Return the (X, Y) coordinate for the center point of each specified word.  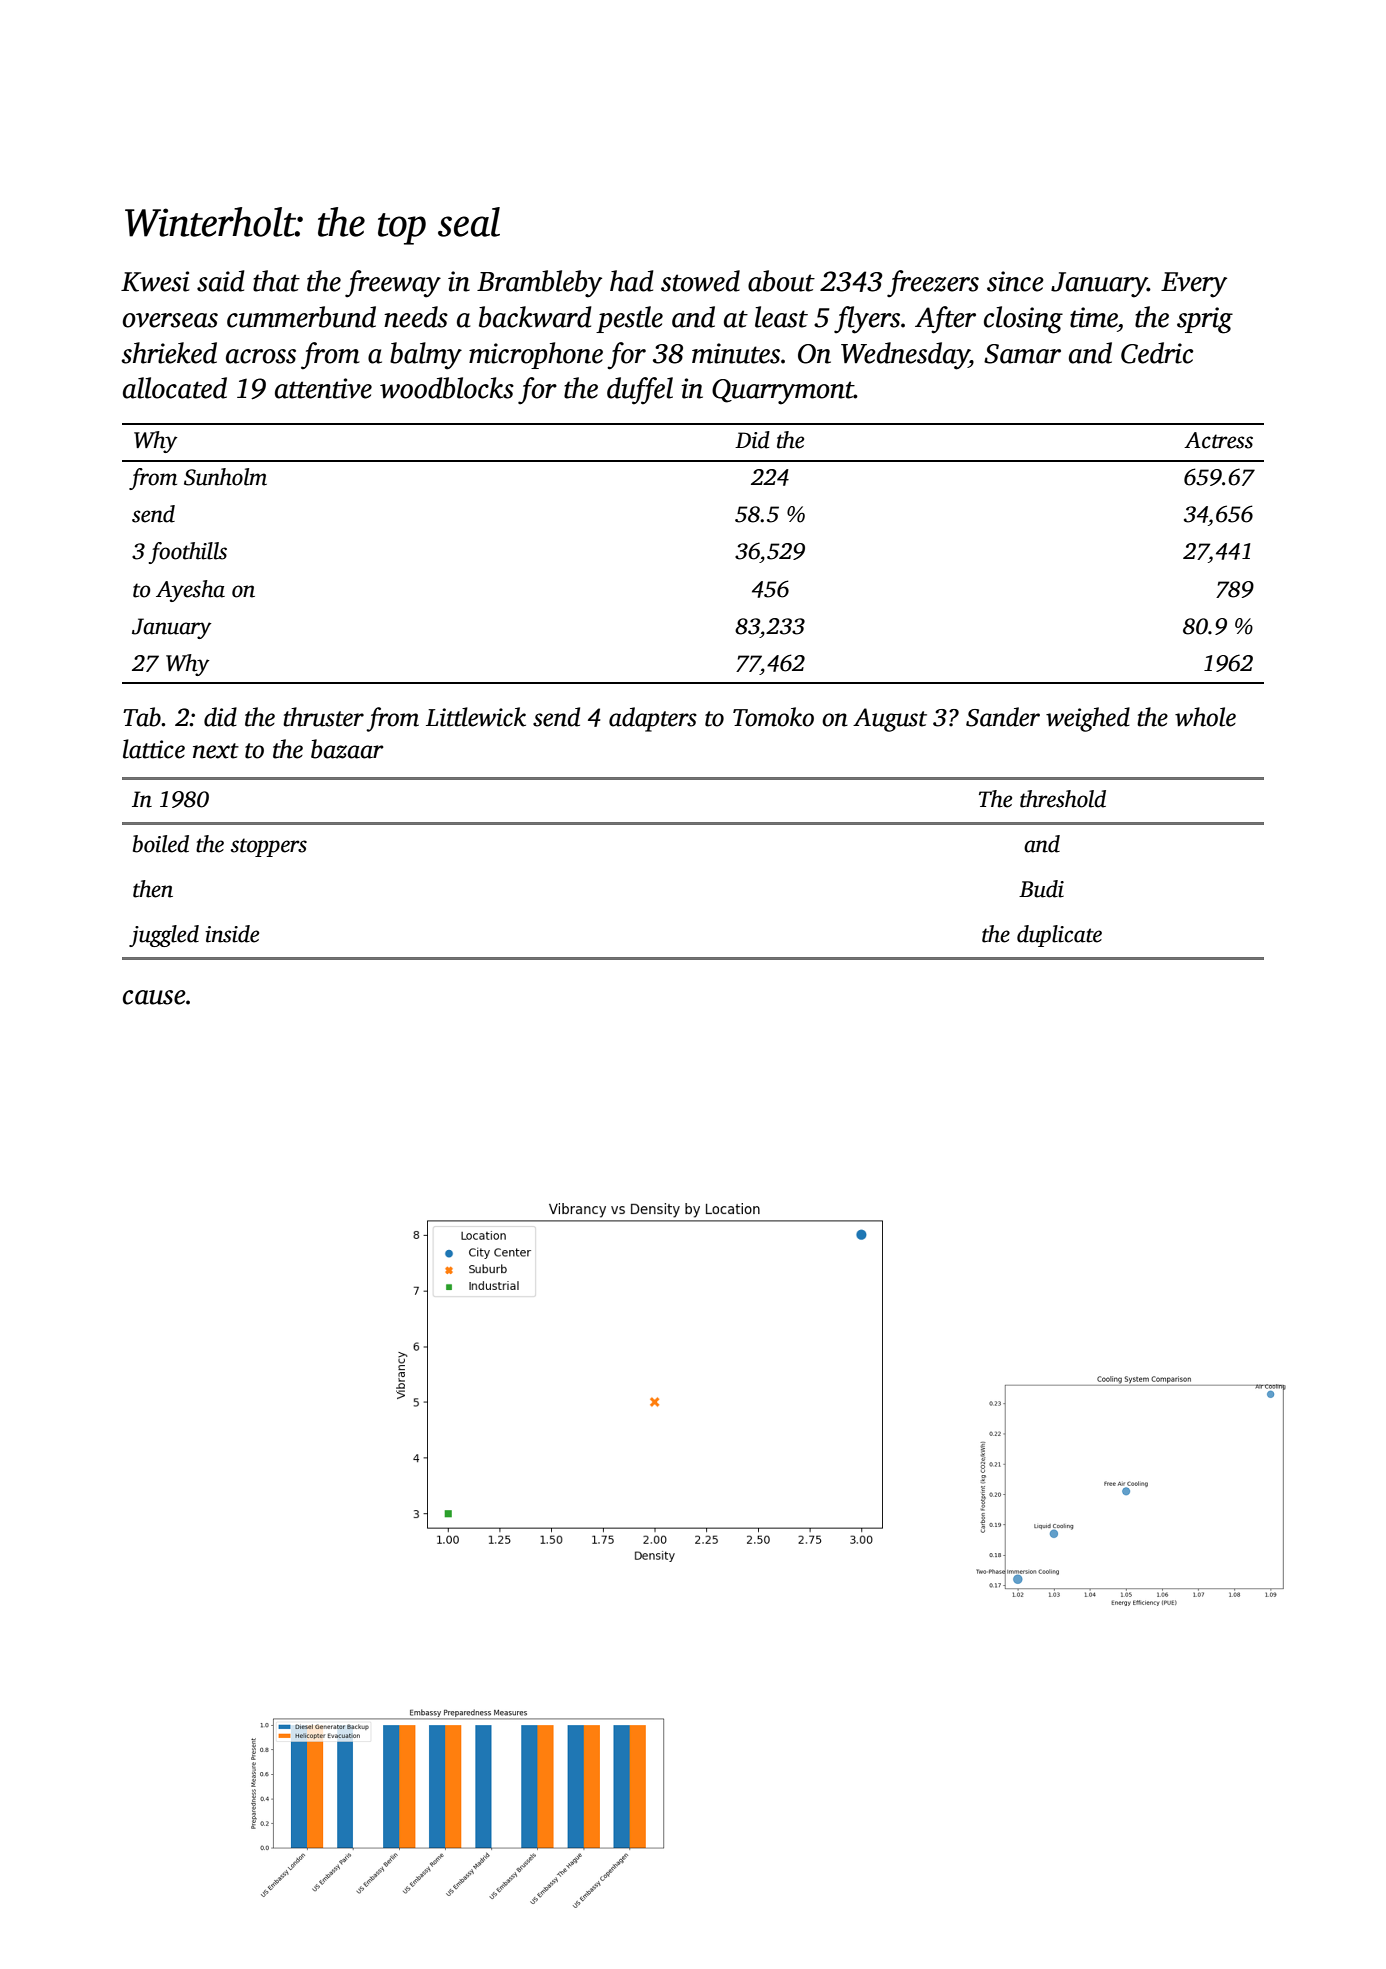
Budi (1041, 889)
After (945, 320)
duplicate (1059, 936)
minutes (736, 353)
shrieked (169, 353)
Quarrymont (783, 392)
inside (232, 934)
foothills (188, 553)
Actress (1218, 440)
